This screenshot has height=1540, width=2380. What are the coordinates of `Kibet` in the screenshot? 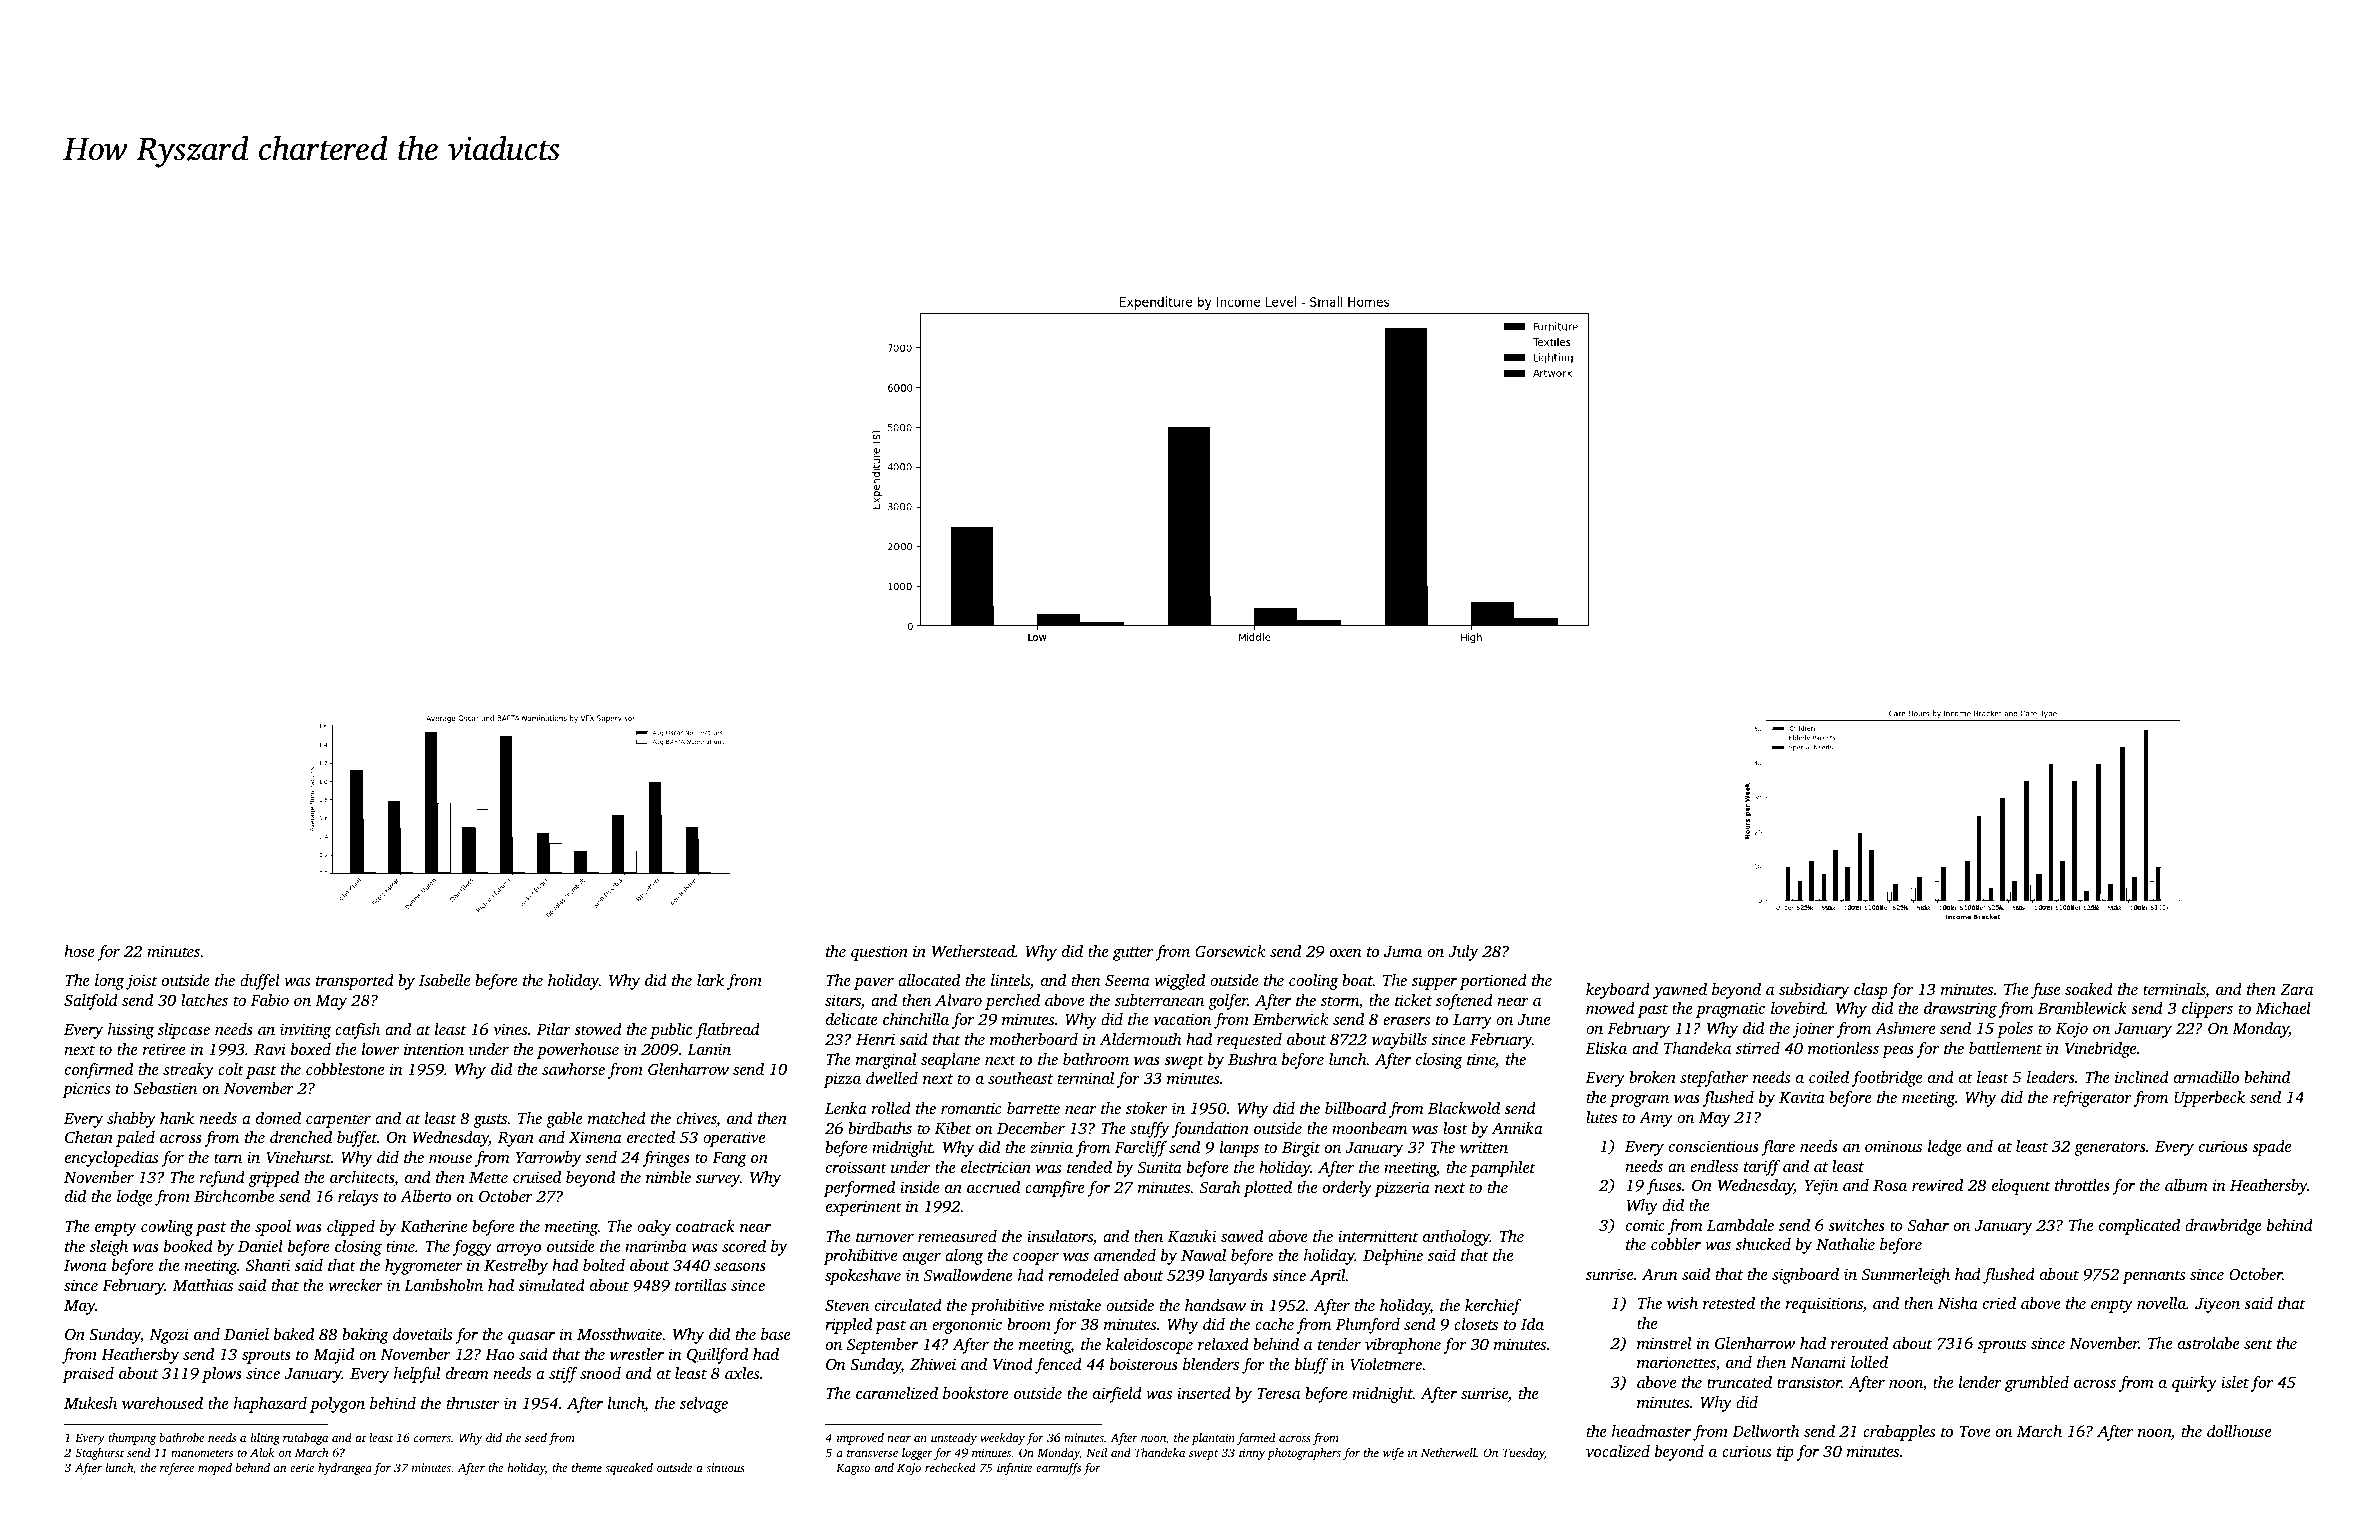 It's located at (953, 1128).
